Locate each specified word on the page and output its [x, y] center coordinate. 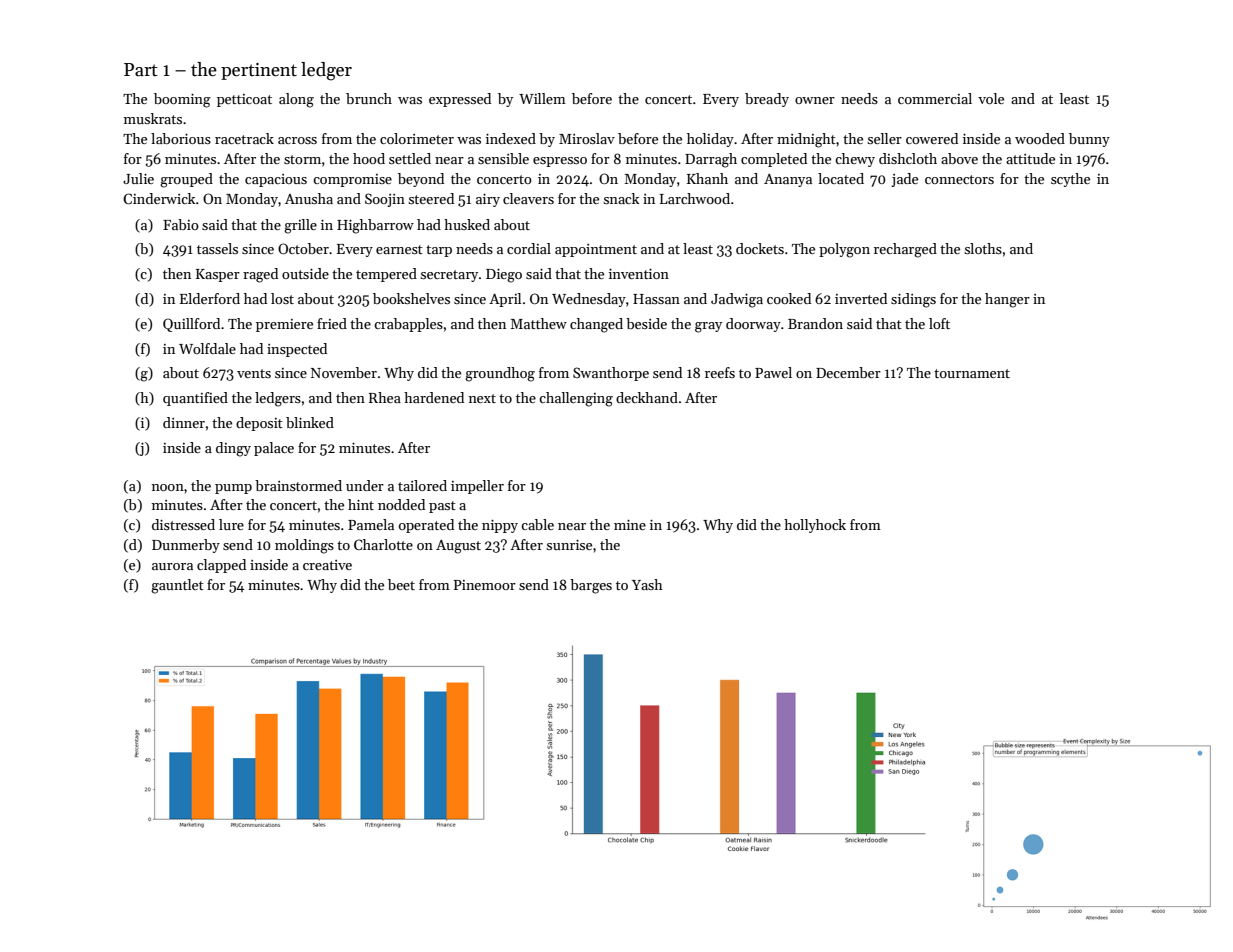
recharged [905, 250]
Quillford [191, 325]
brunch [369, 98]
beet [401, 584]
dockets [760, 248]
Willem [542, 98]
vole [991, 98]
